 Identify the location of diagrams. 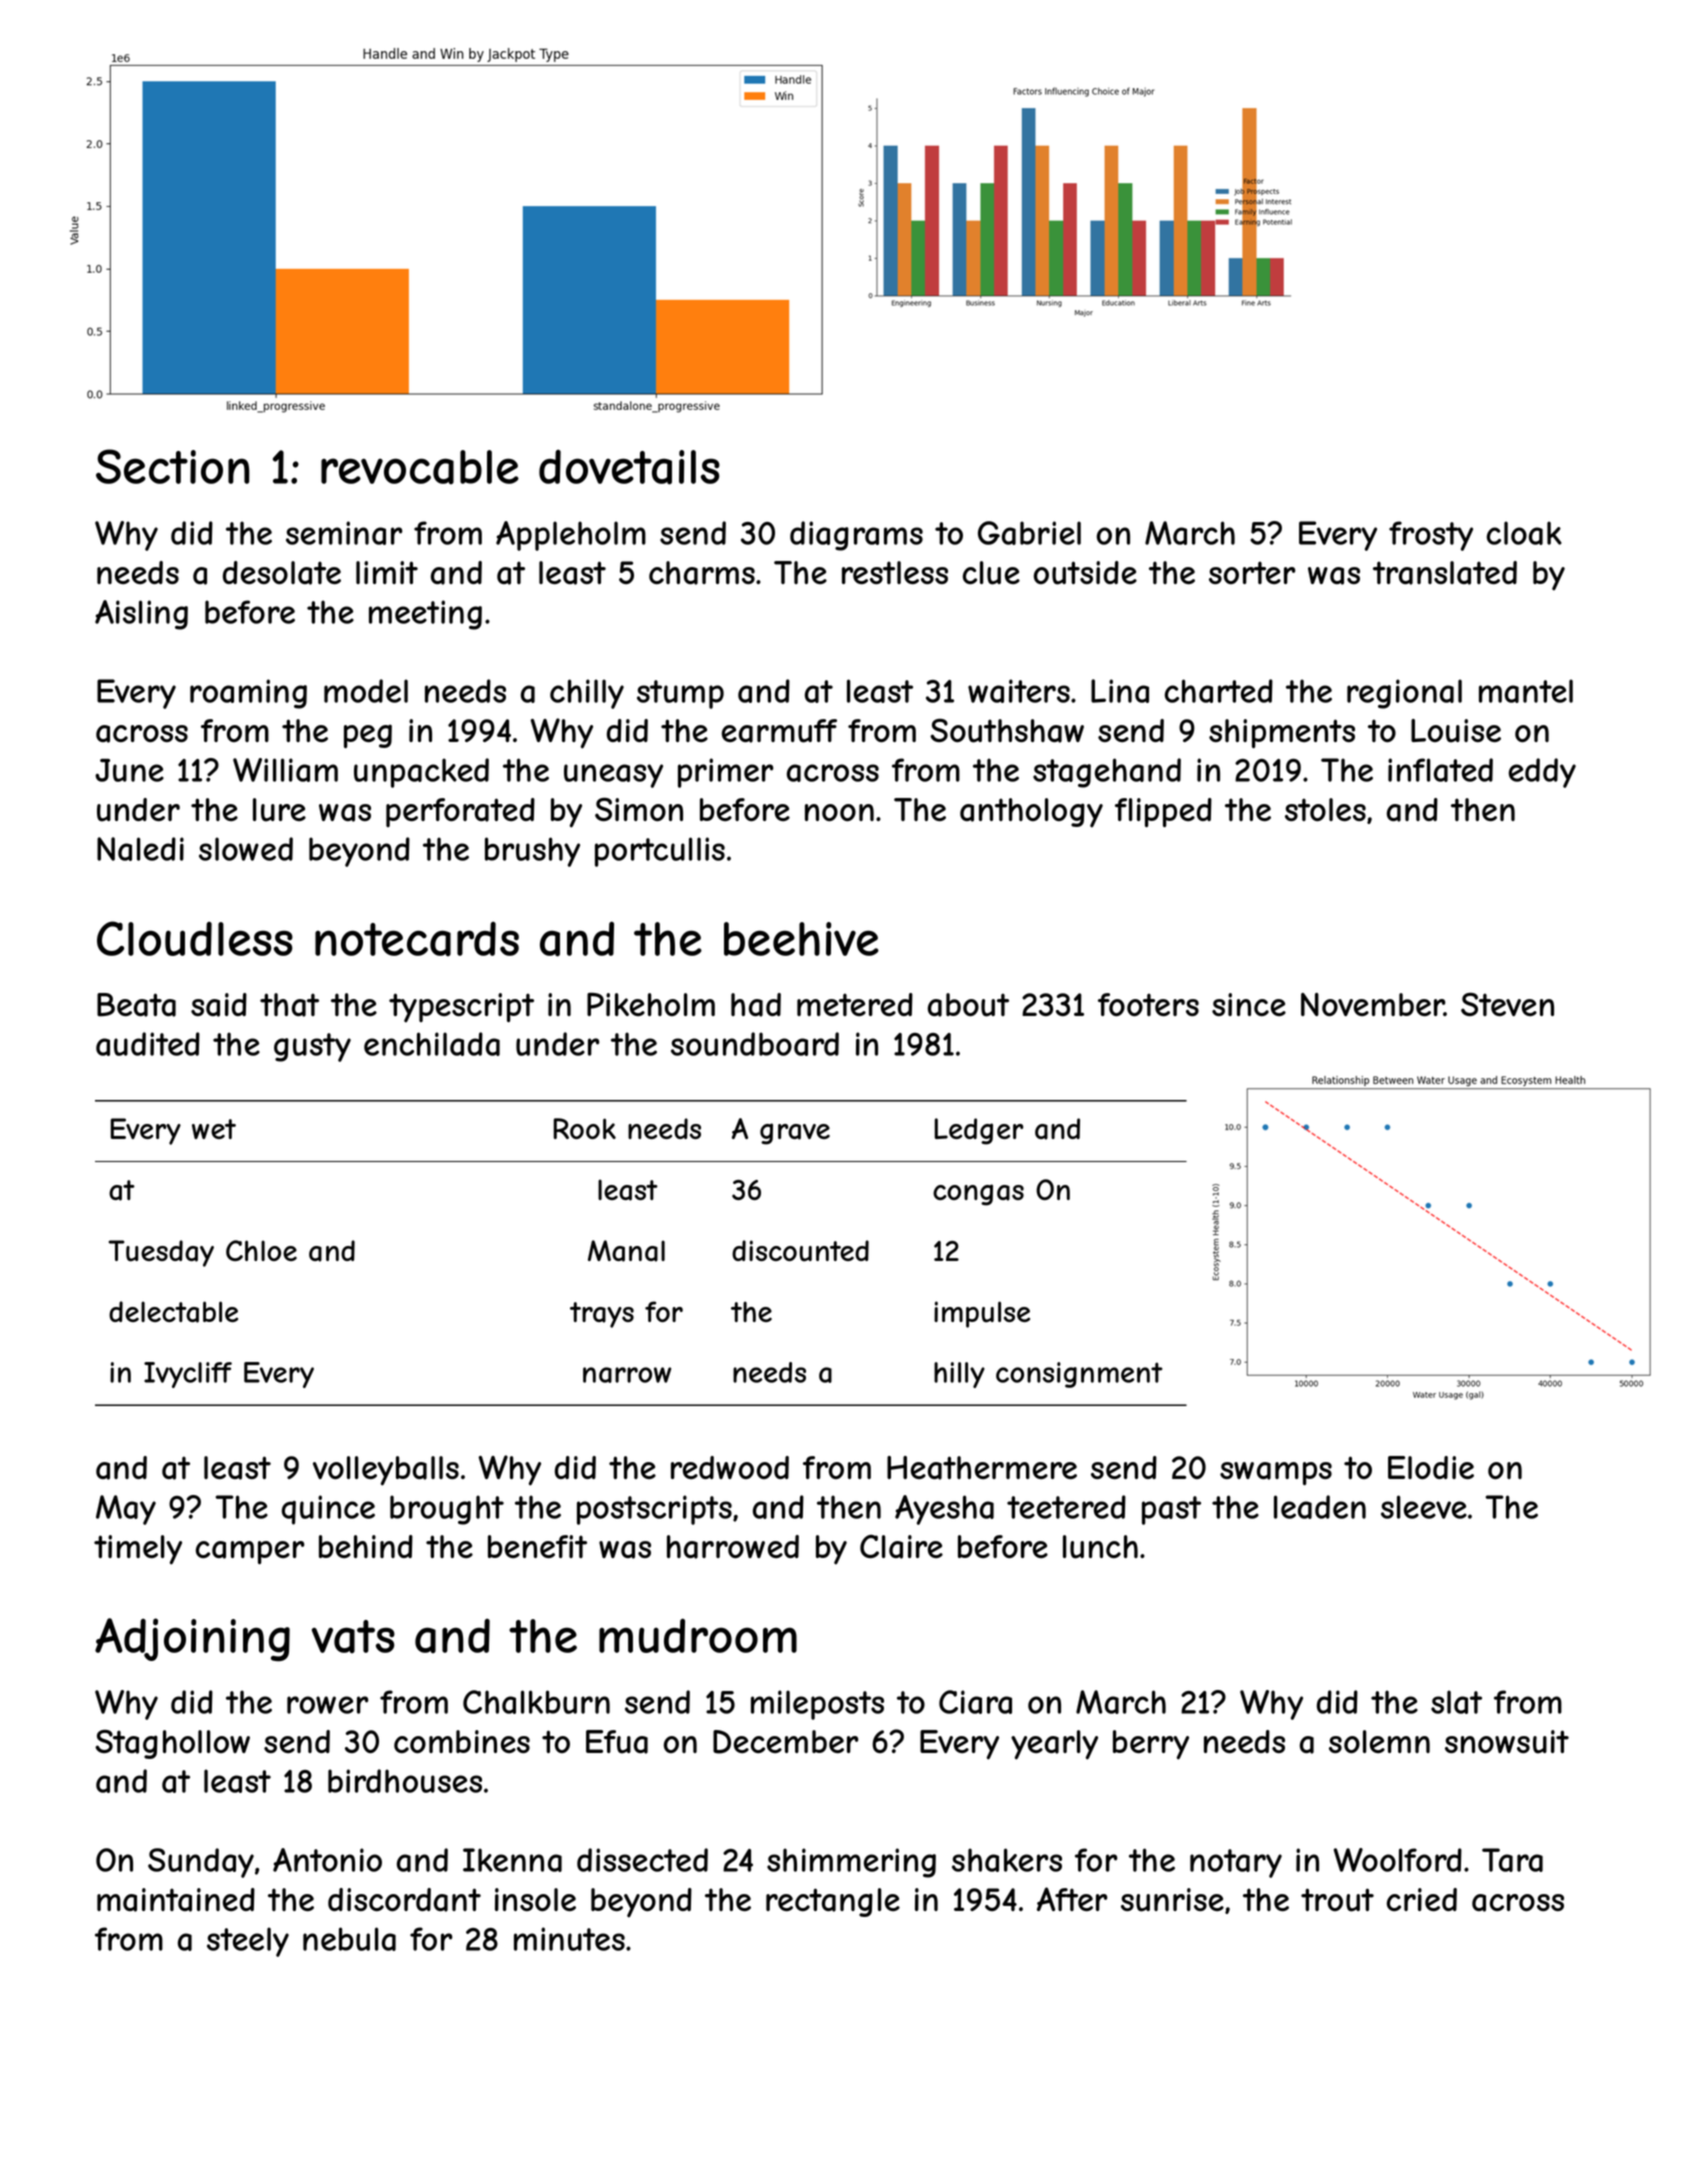
(856, 536).
